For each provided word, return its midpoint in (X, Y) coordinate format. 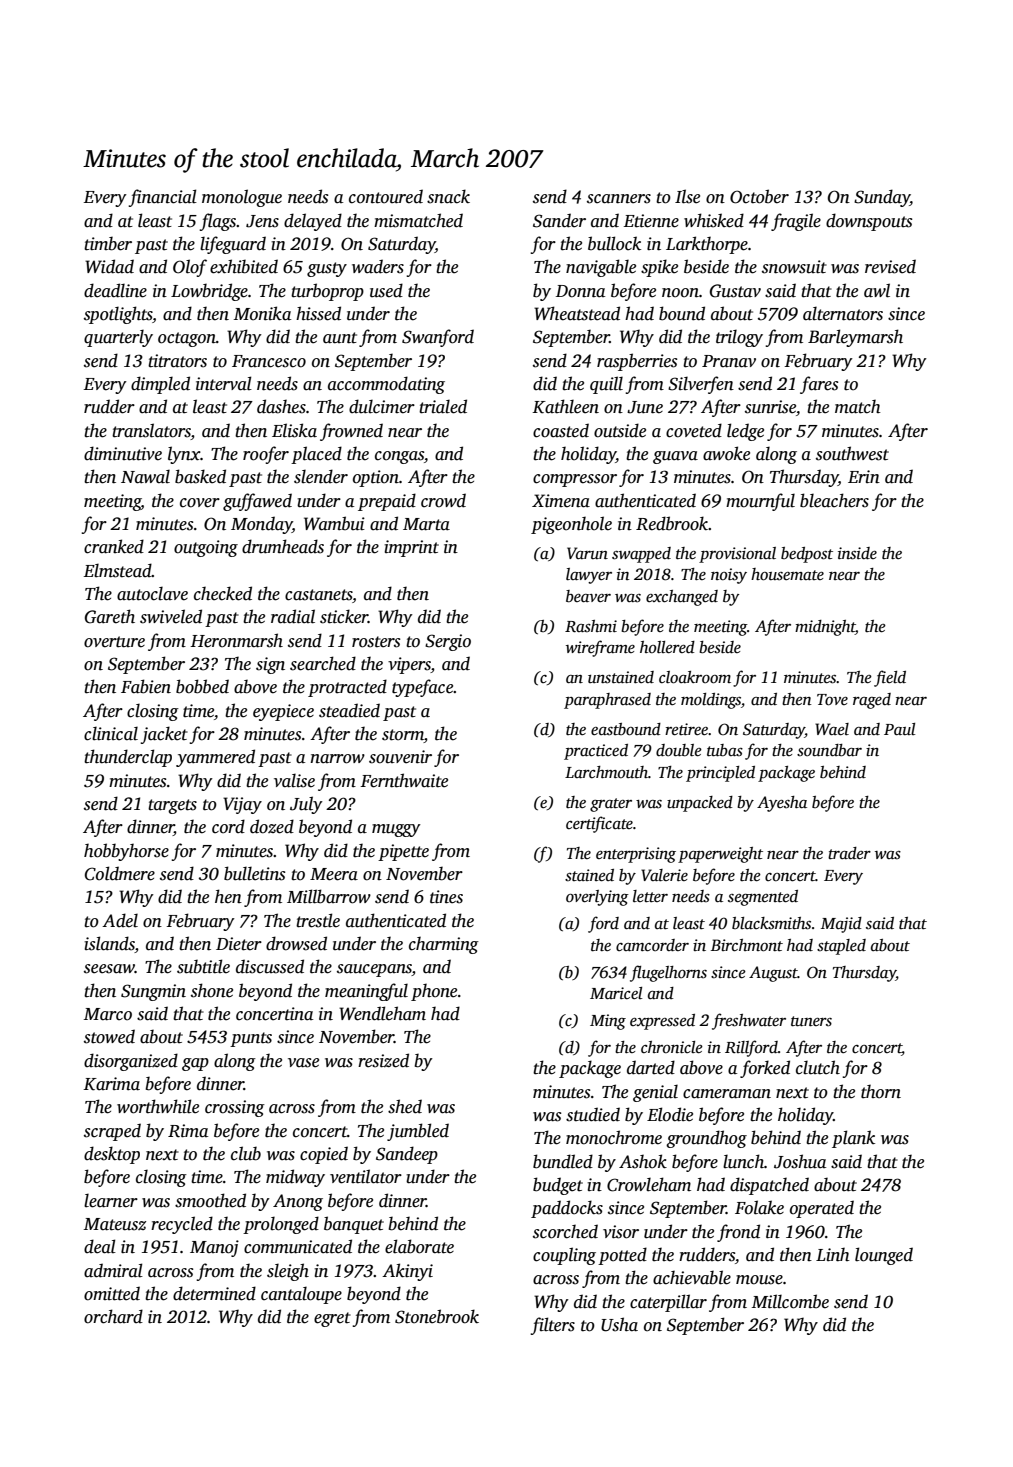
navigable (601, 268)
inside (857, 553)
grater (611, 805)
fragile (796, 222)
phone (434, 992)
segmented (763, 898)
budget (558, 1186)
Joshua (800, 1161)
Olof (190, 268)
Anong (298, 1202)
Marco (108, 1014)
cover (200, 503)
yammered (215, 758)
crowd (443, 500)
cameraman (727, 1094)
